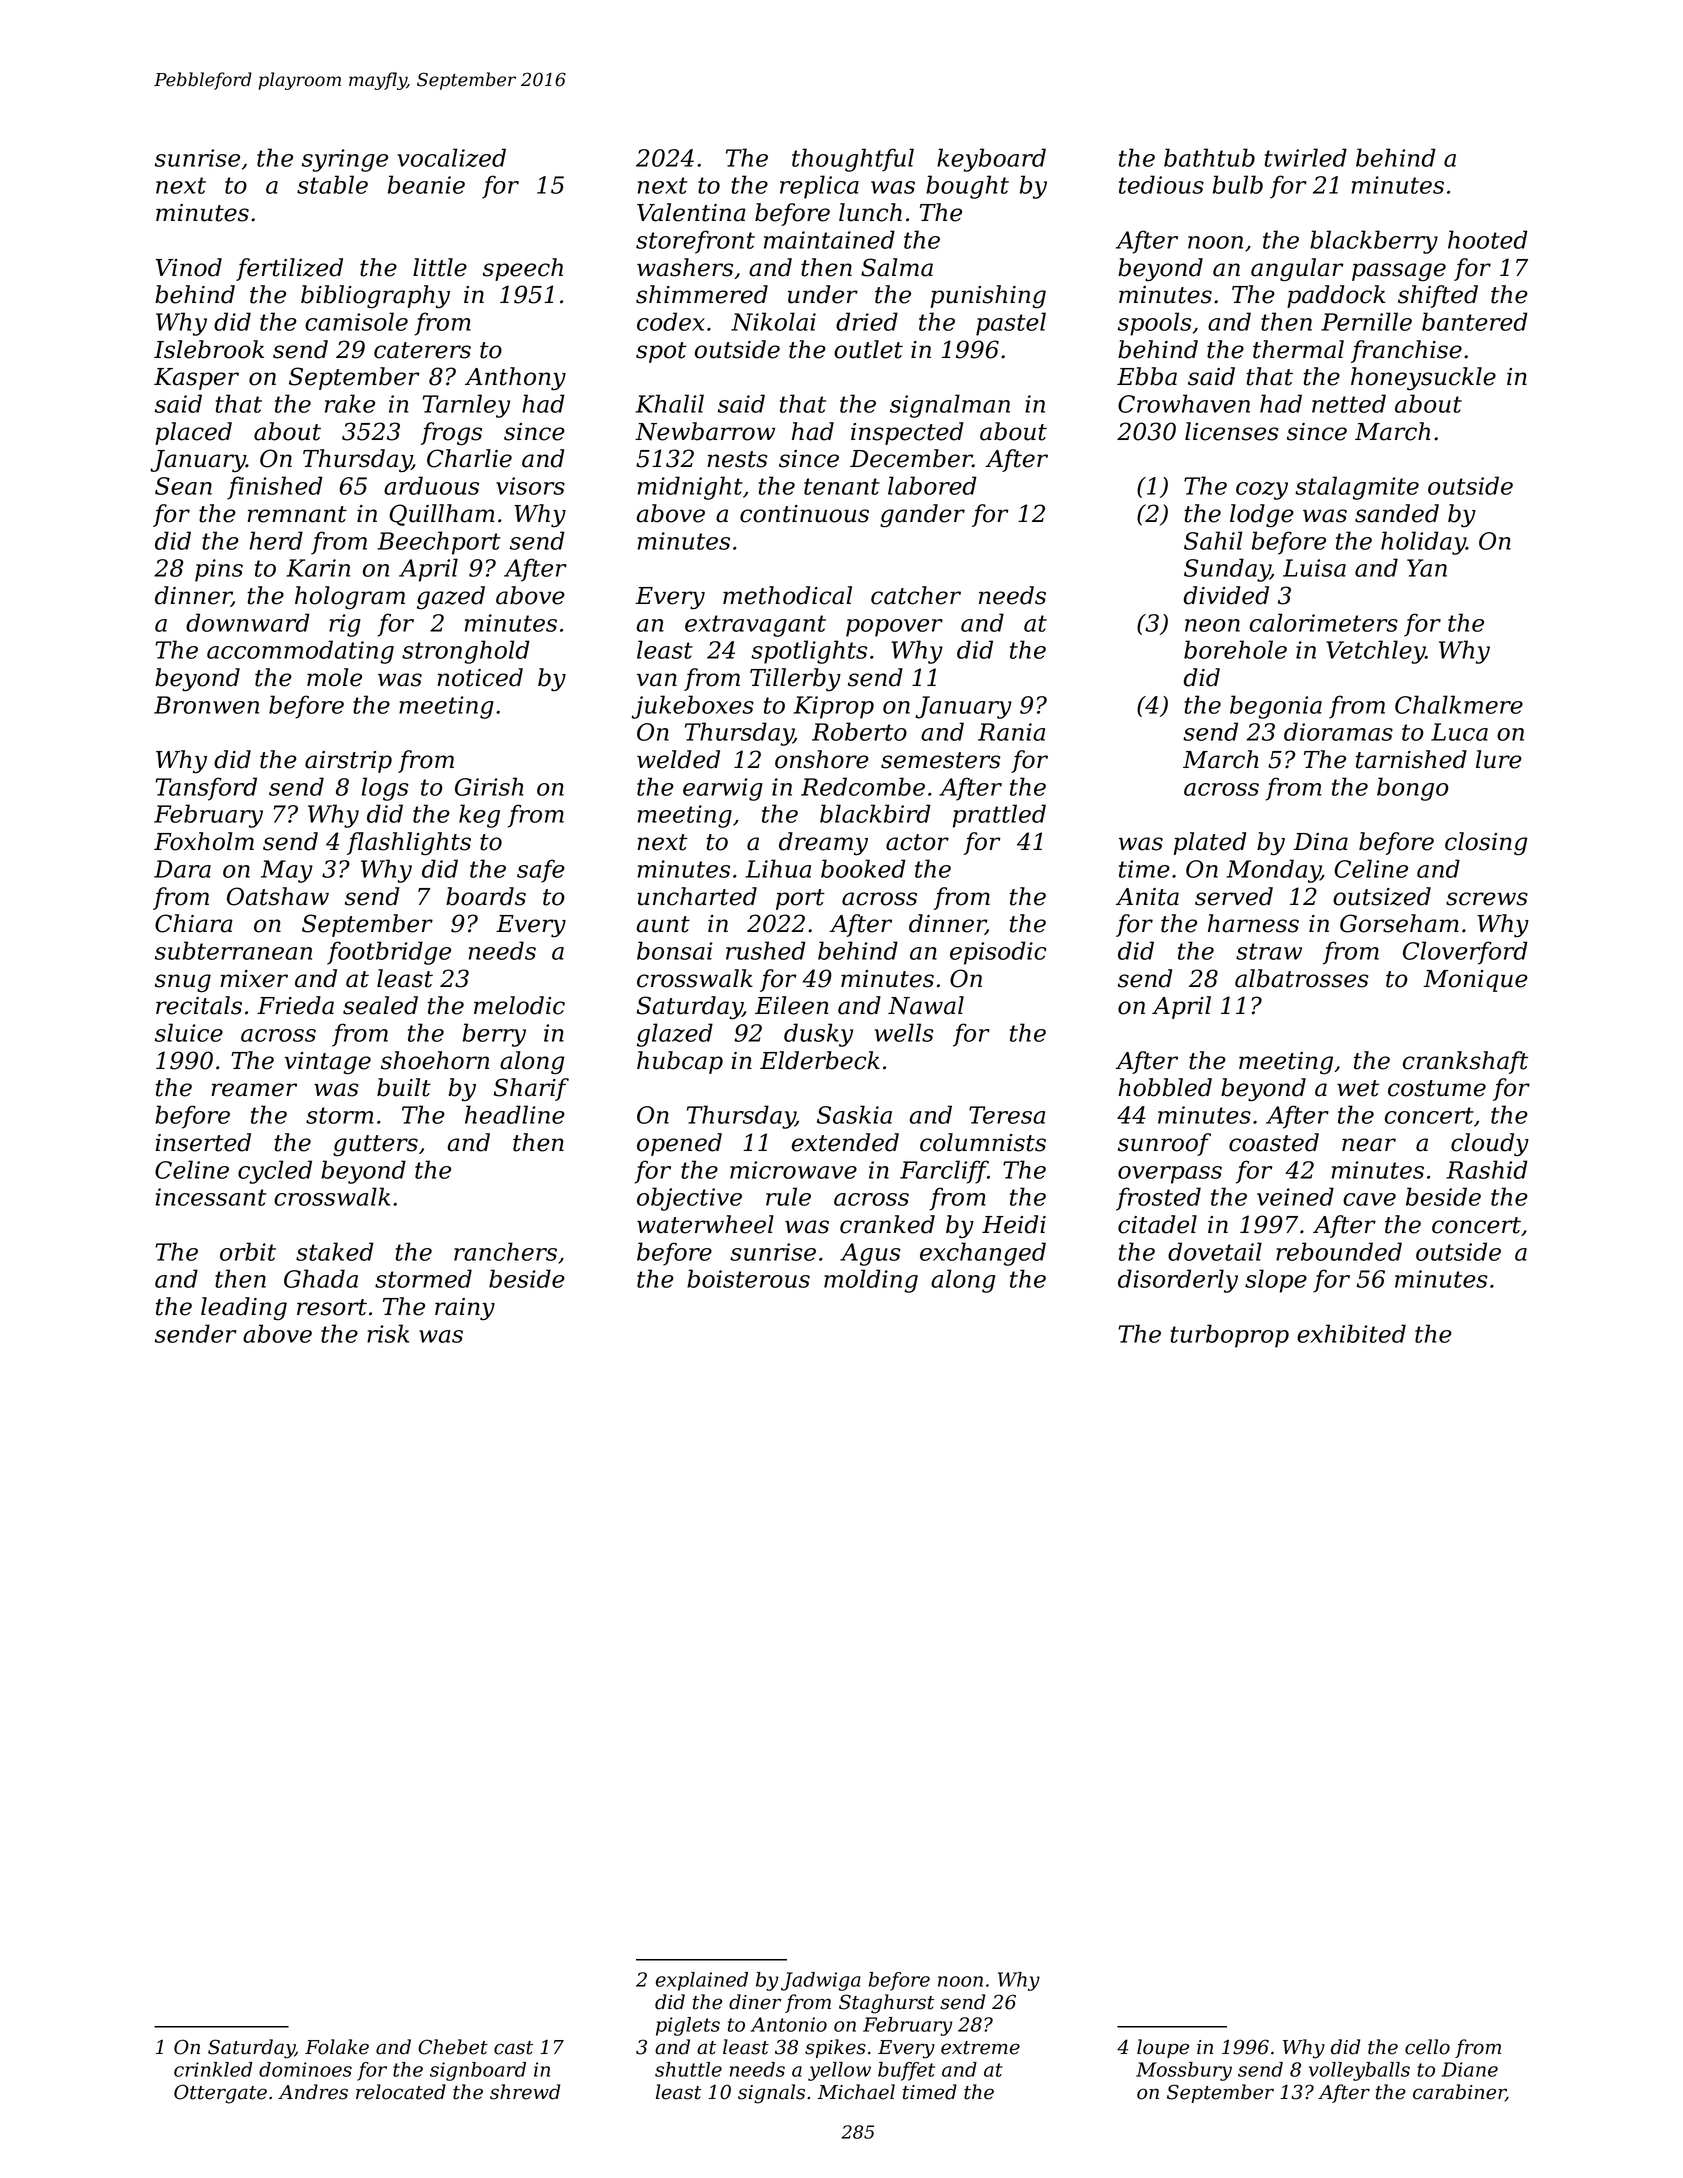  Describe the element at coordinates (1230, 1336) in the page. I see `turboprop` at that location.
